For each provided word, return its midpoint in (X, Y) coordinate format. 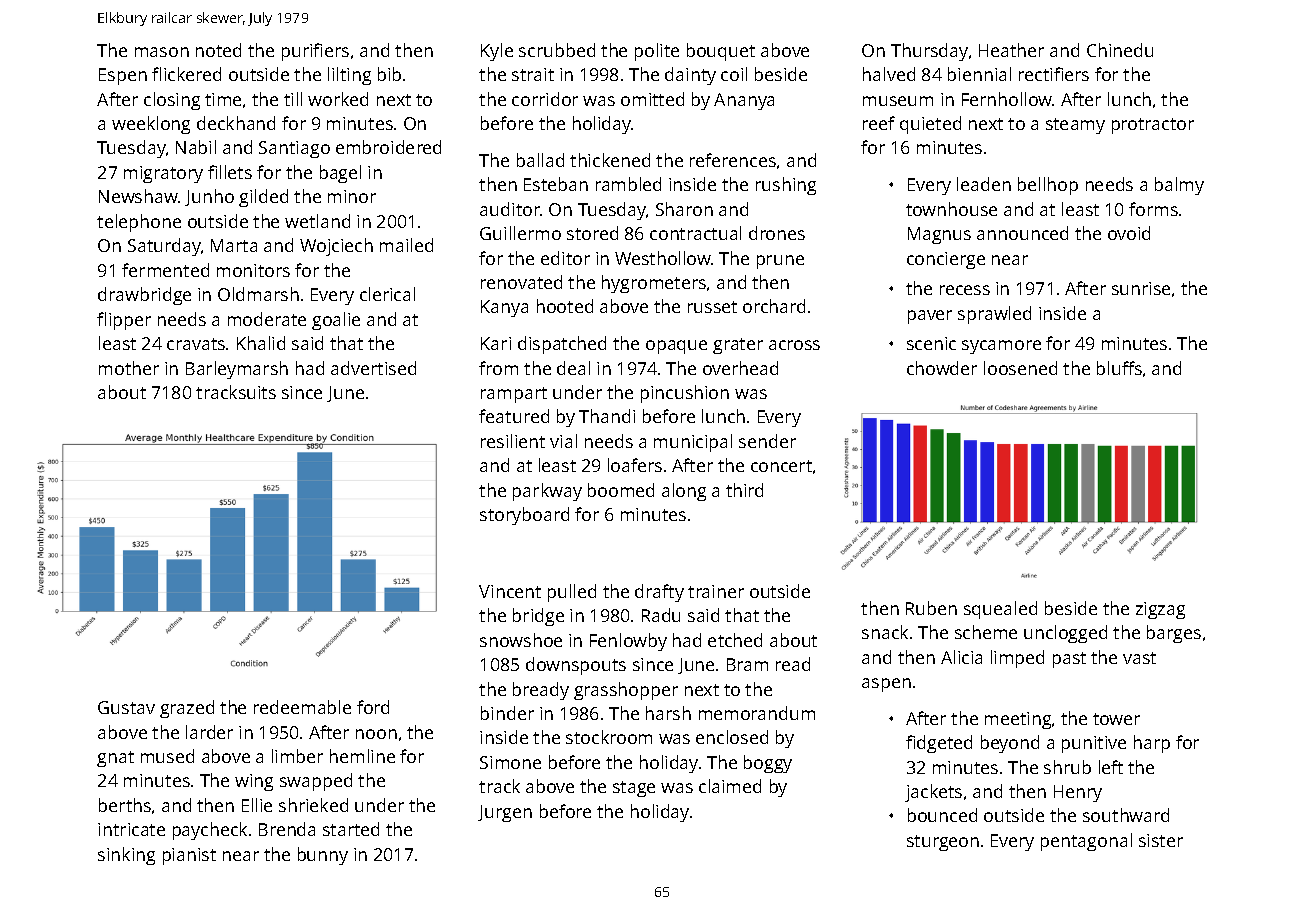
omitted (652, 99)
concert (781, 466)
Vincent (510, 591)
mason (162, 52)
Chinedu (1120, 50)
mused (167, 756)
